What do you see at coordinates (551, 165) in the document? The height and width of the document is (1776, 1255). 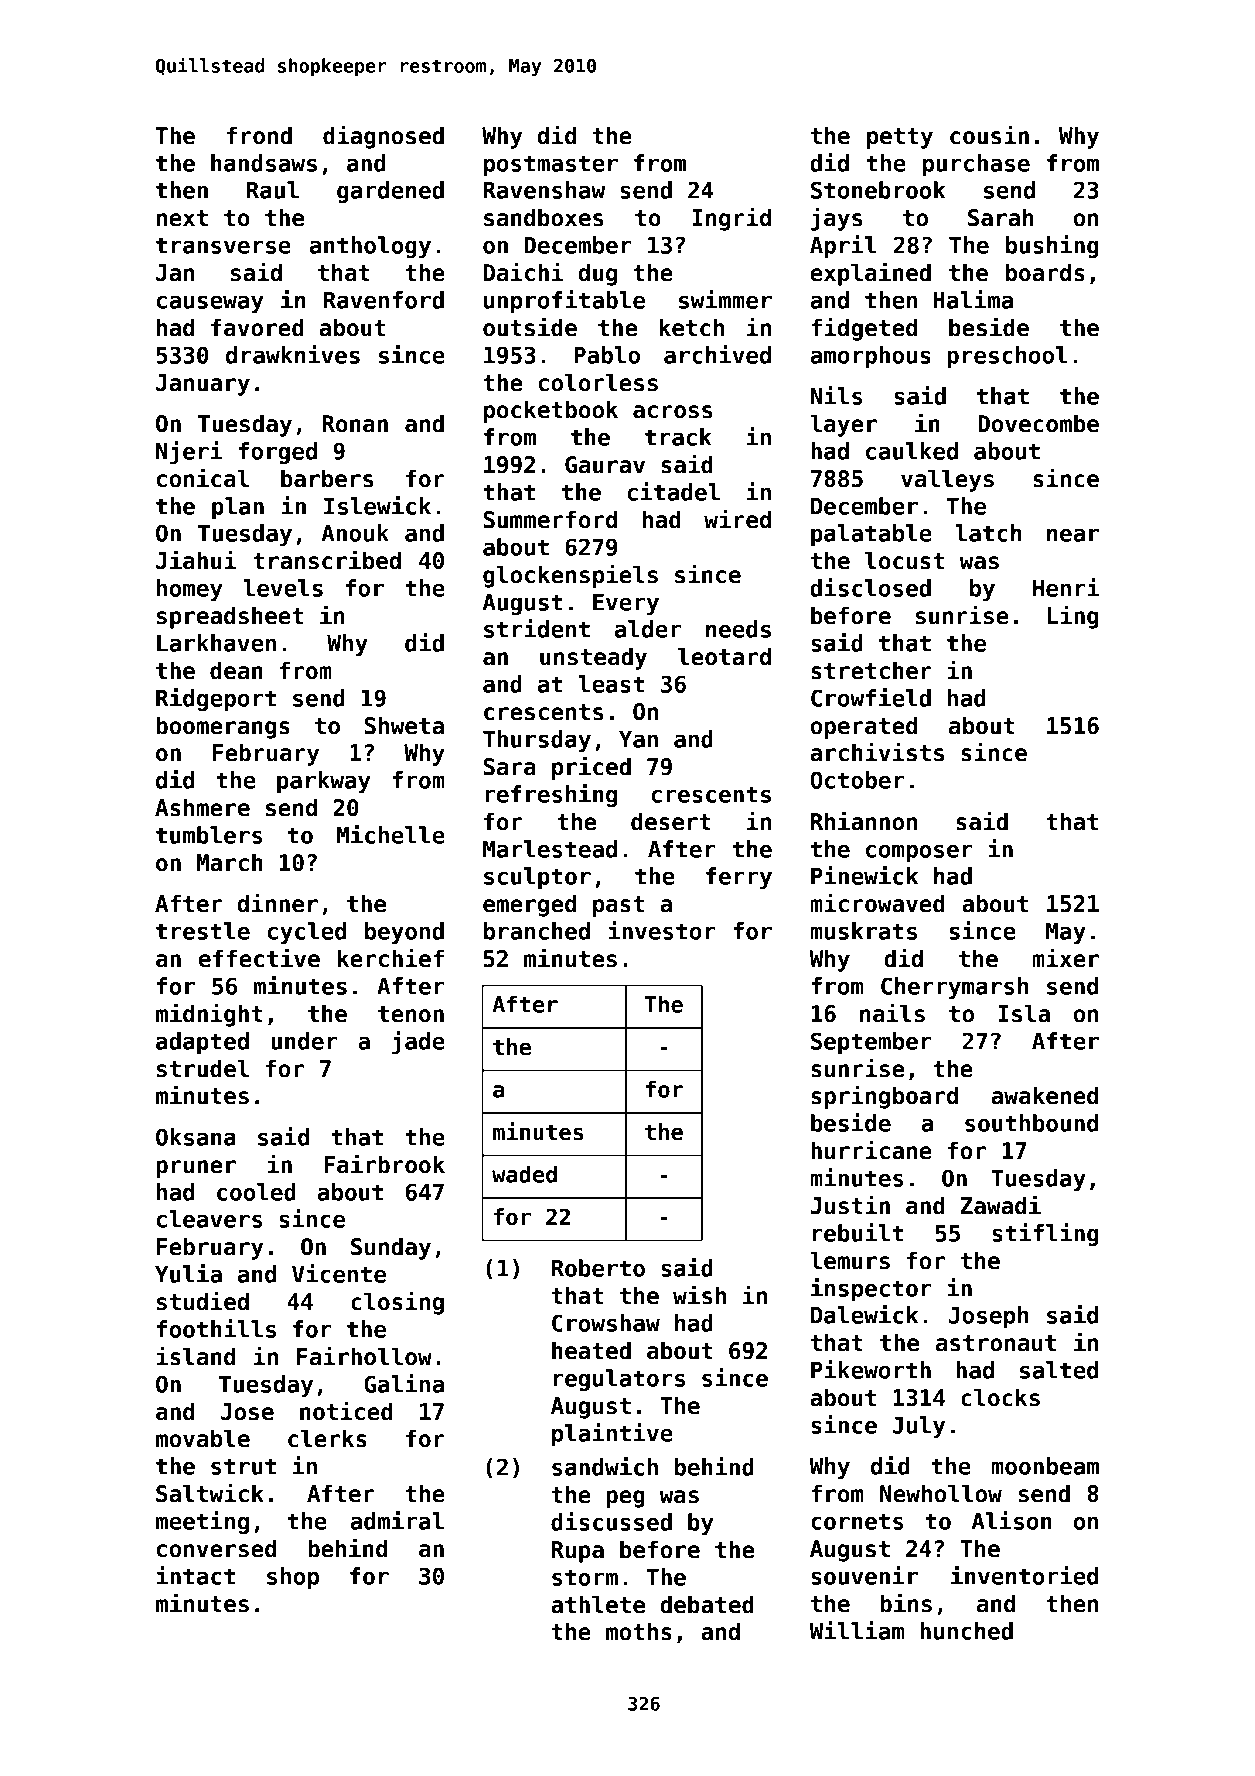 I see `postmaster` at bounding box center [551, 165].
